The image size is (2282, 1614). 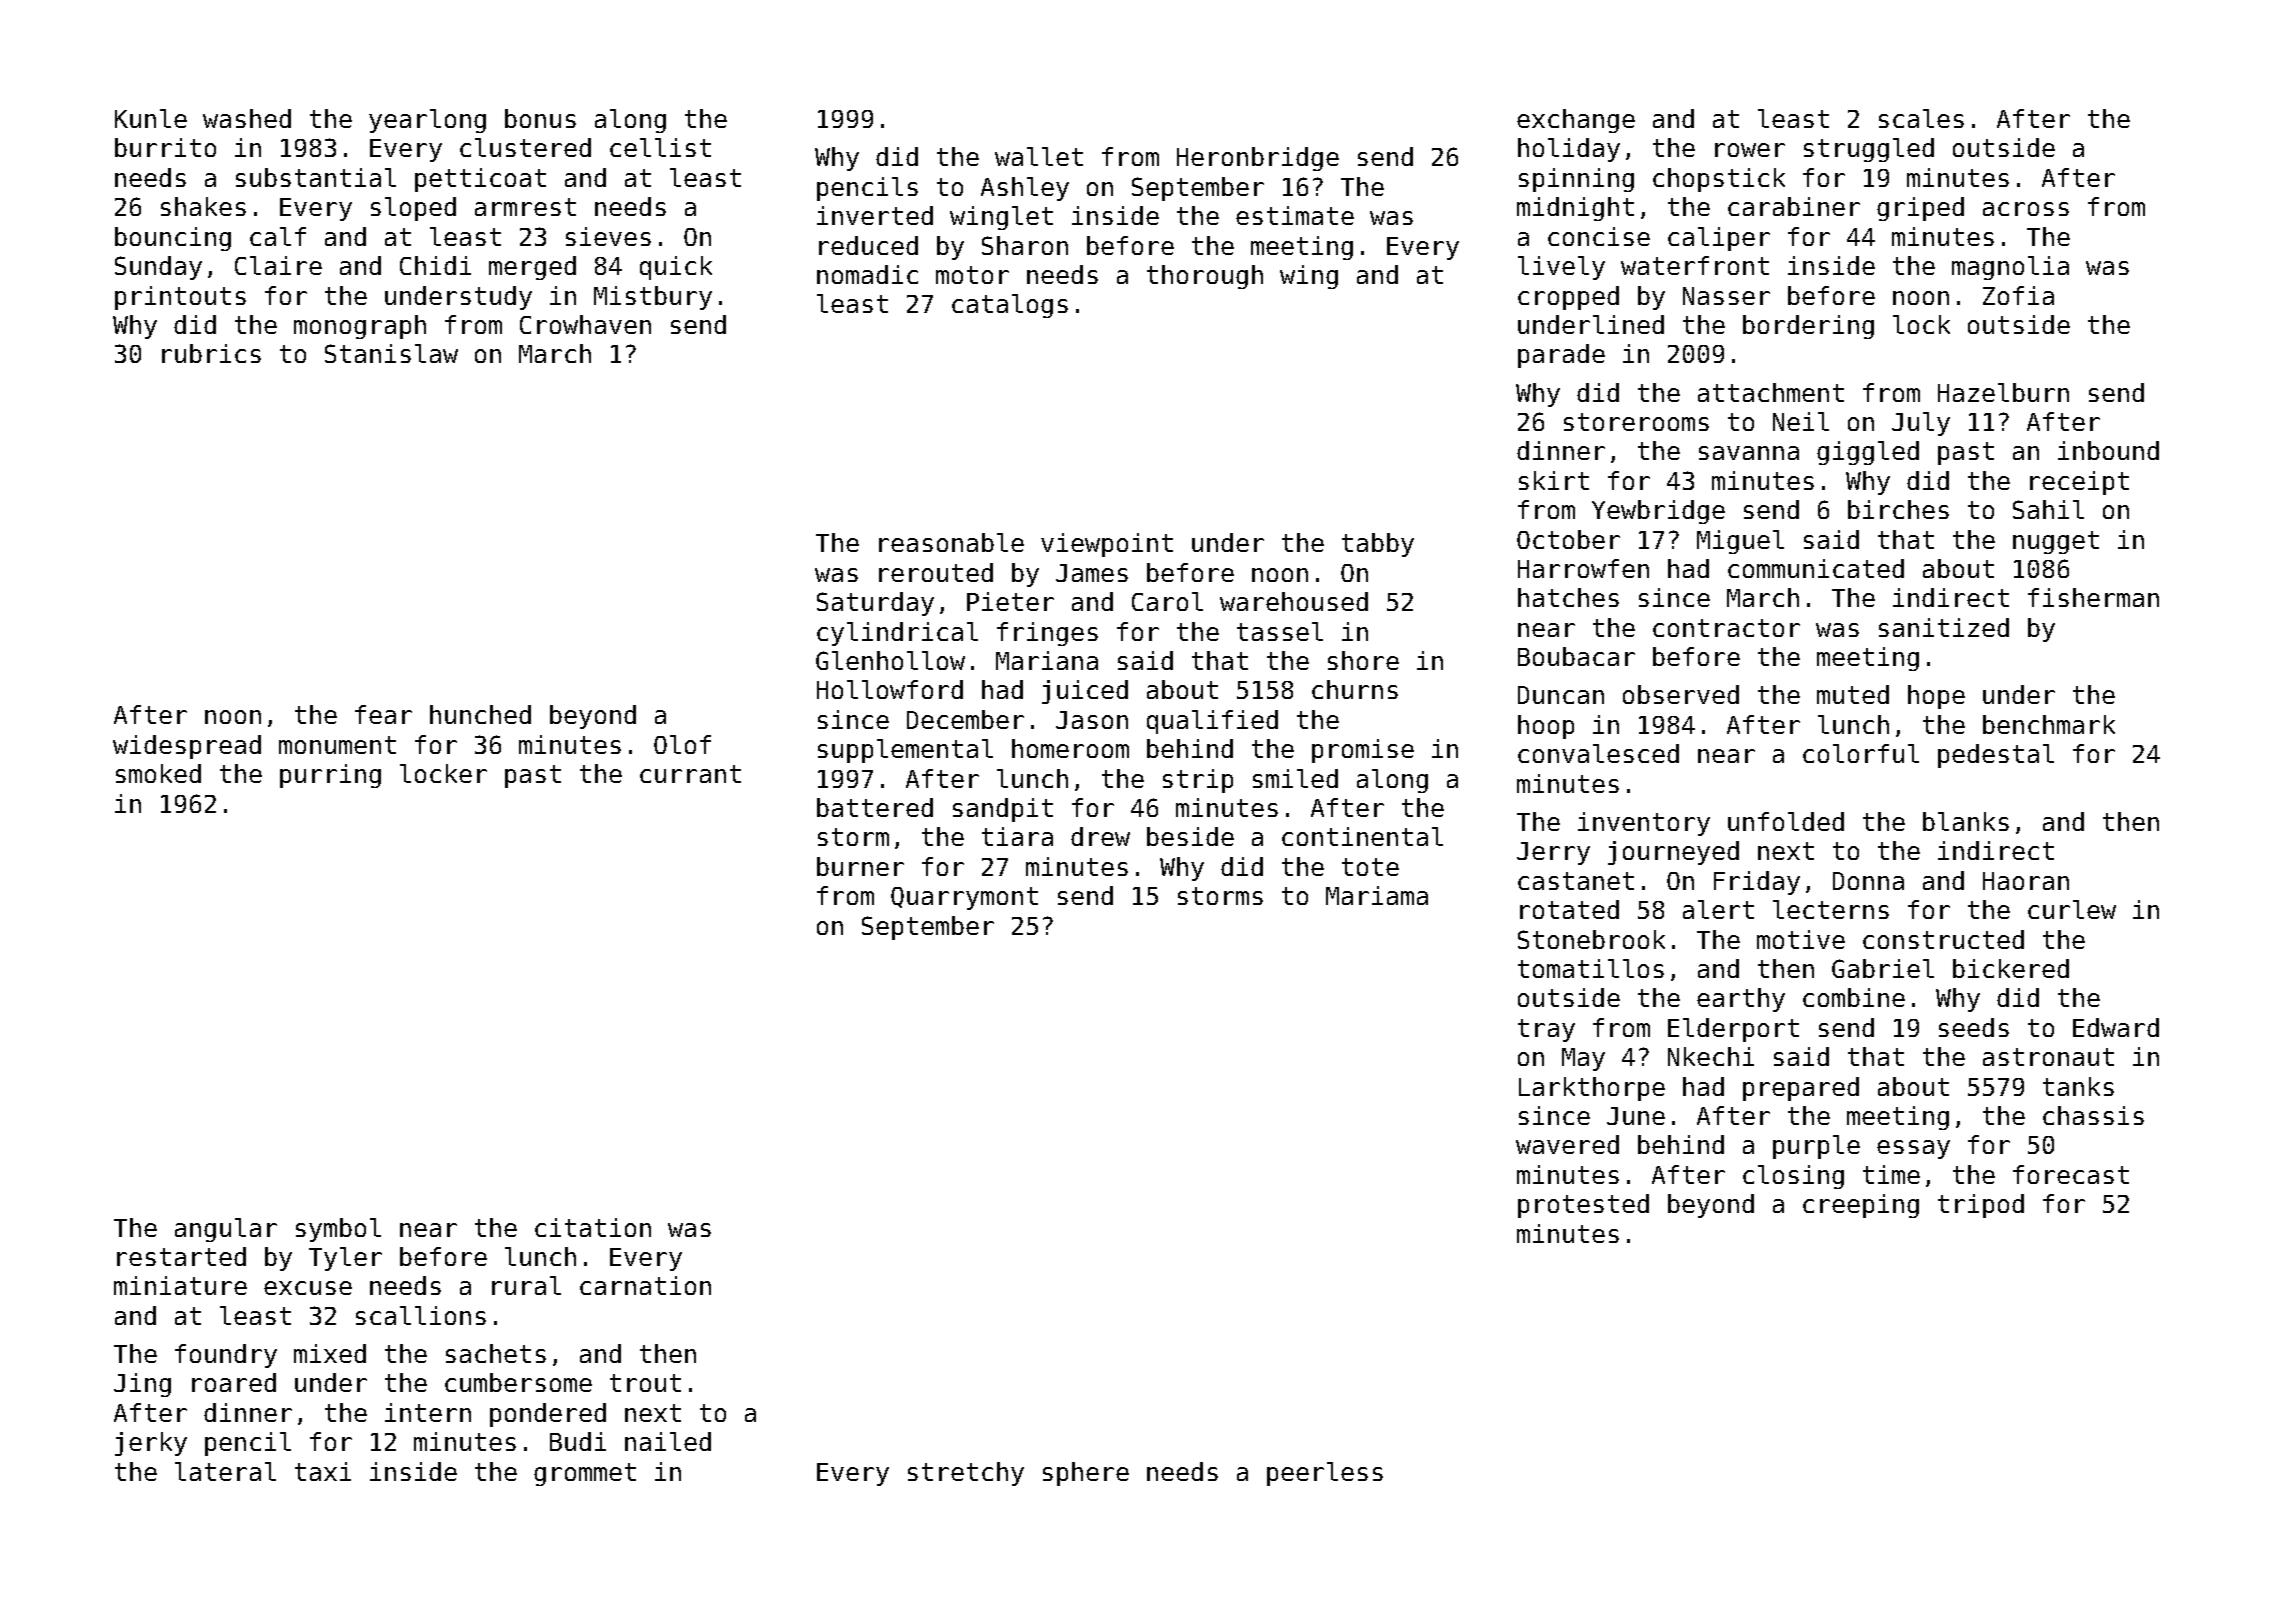 I want to click on citation, so click(x=593, y=1227).
